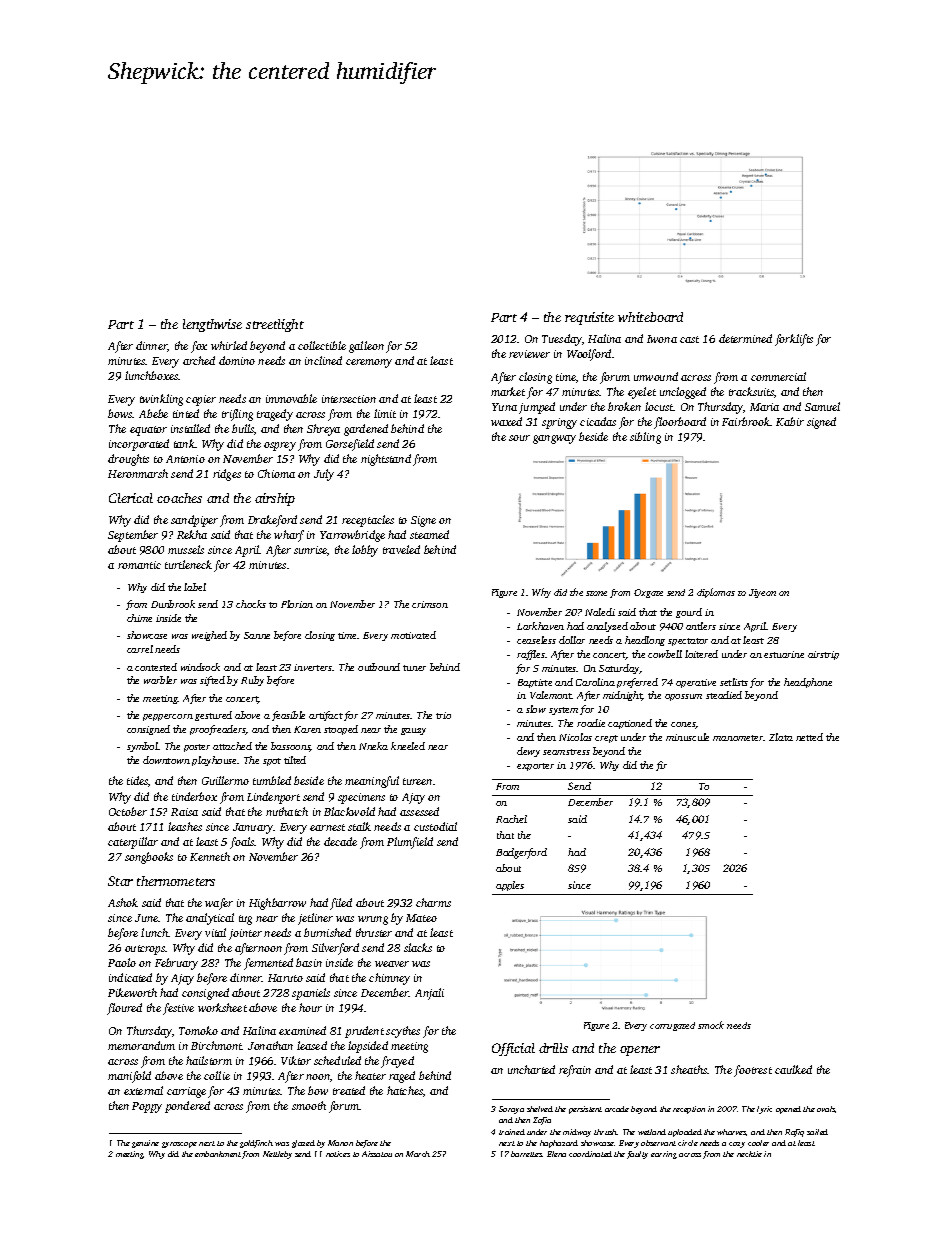  Describe the element at coordinates (683, 393) in the screenshot. I see `unclogged` at that location.
